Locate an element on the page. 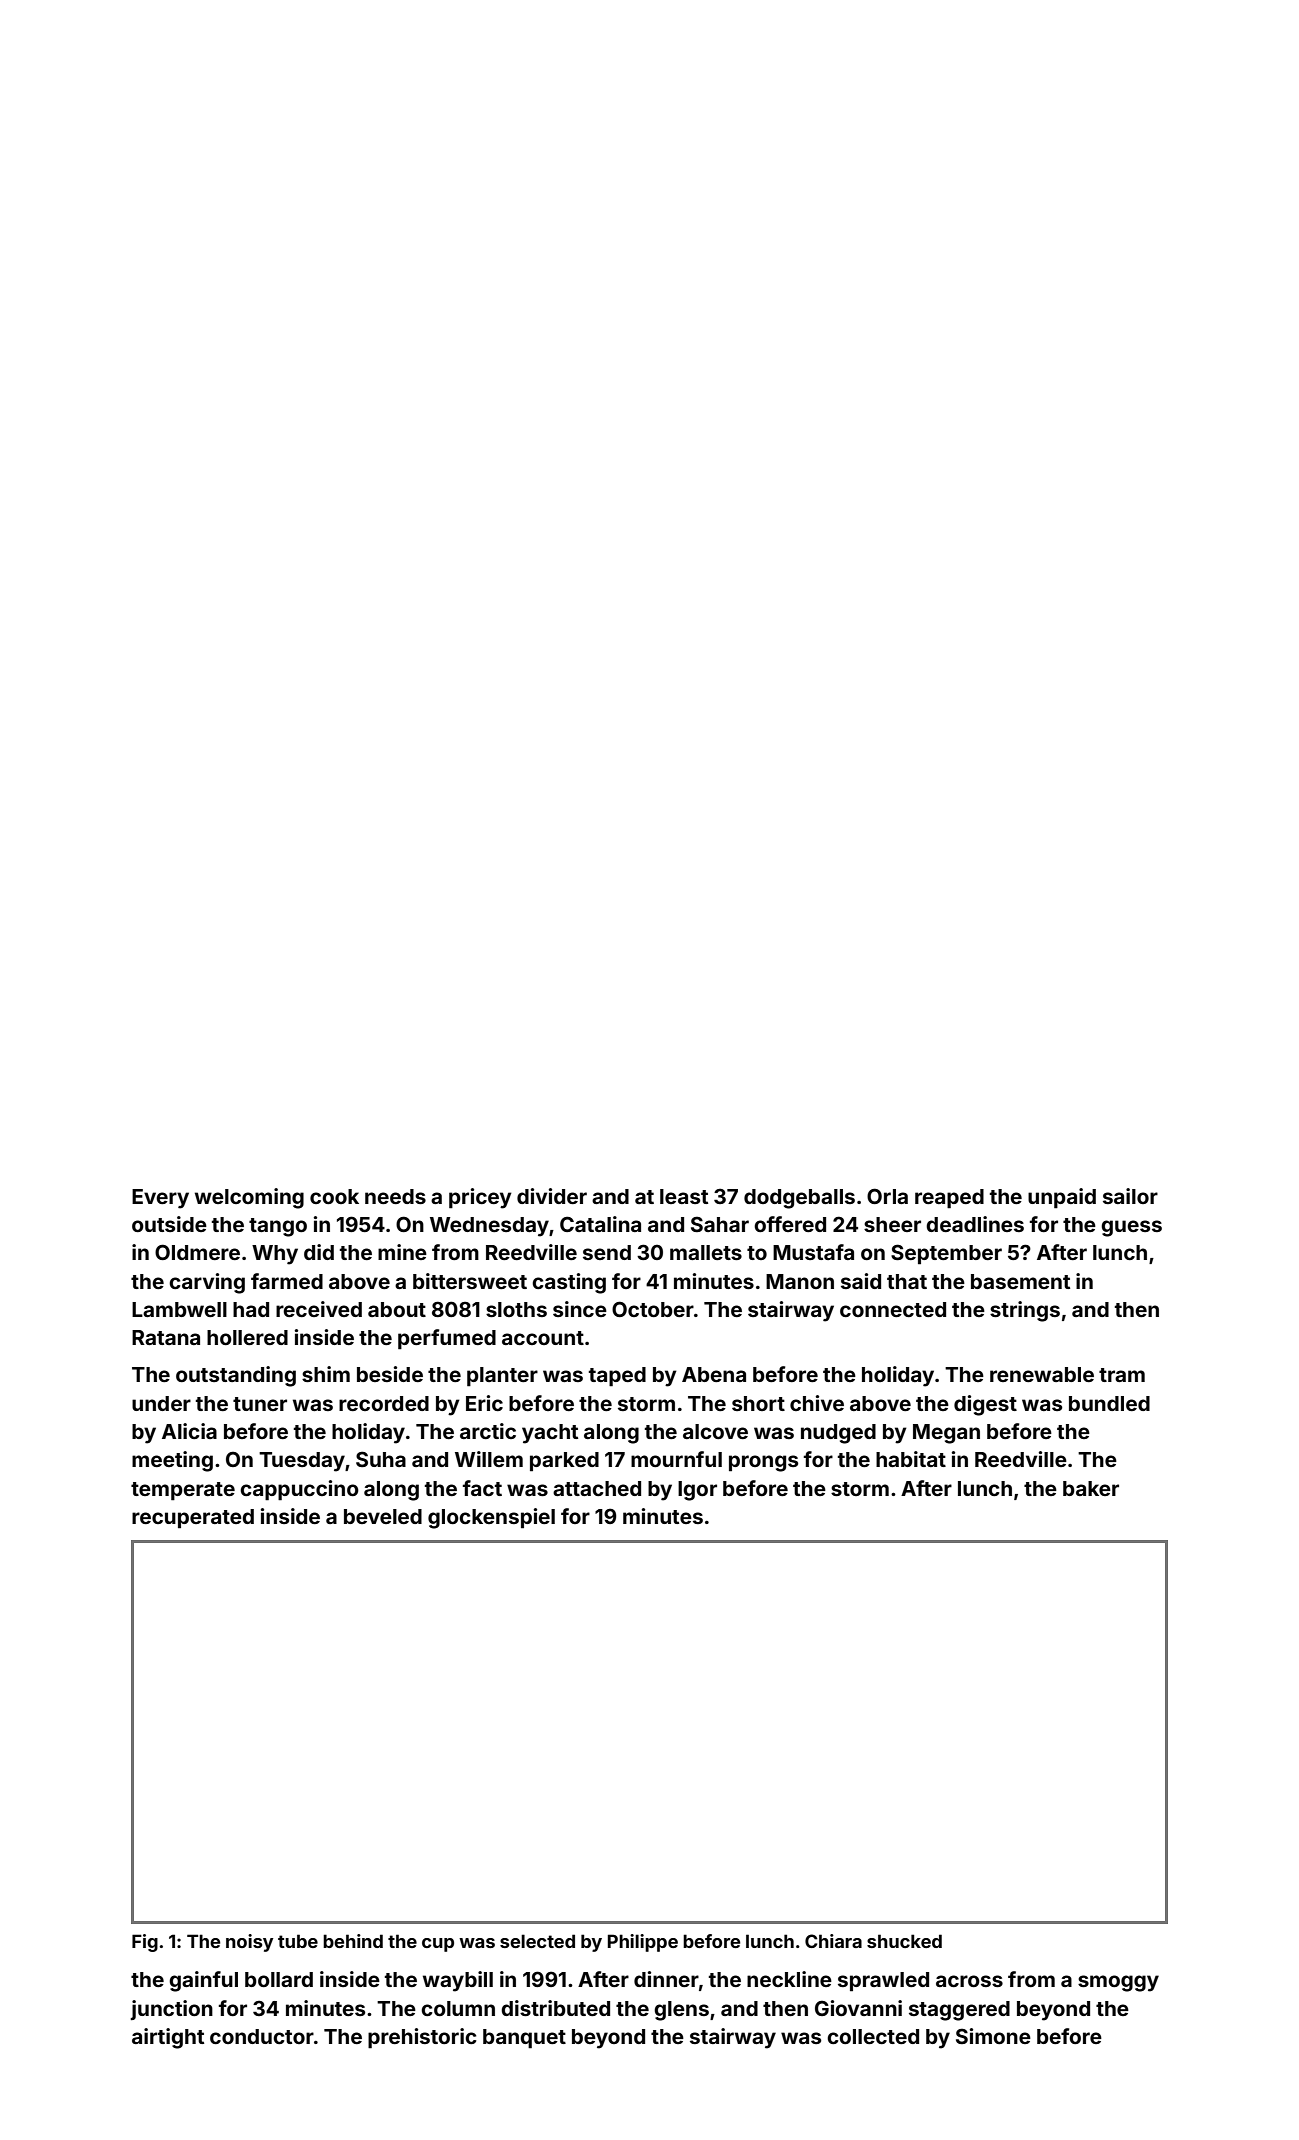 This document has height=2140, width=1299. parked is located at coordinates (564, 1462).
